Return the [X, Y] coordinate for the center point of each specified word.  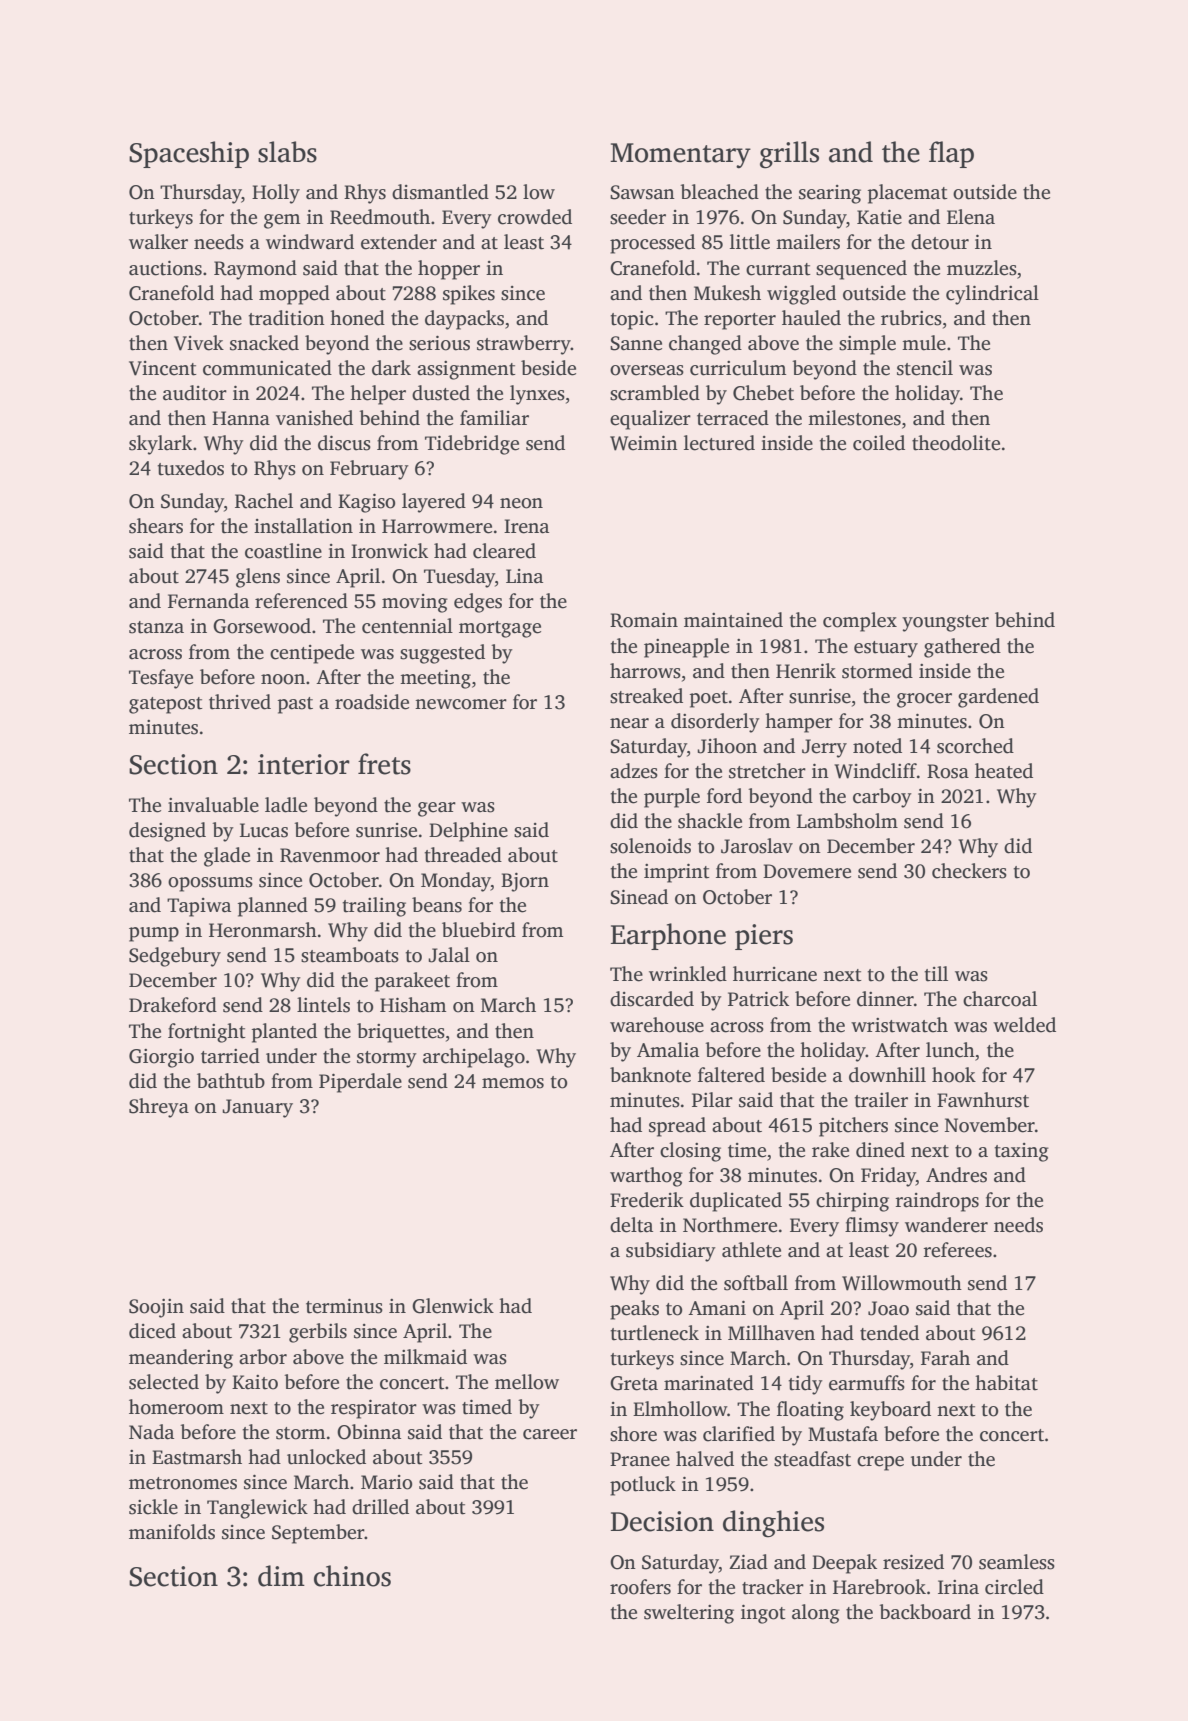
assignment [466, 370]
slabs [287, 152]
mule [924, 343]
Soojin [156, 1308]
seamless [1017, 1562]
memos [513, 1083]
